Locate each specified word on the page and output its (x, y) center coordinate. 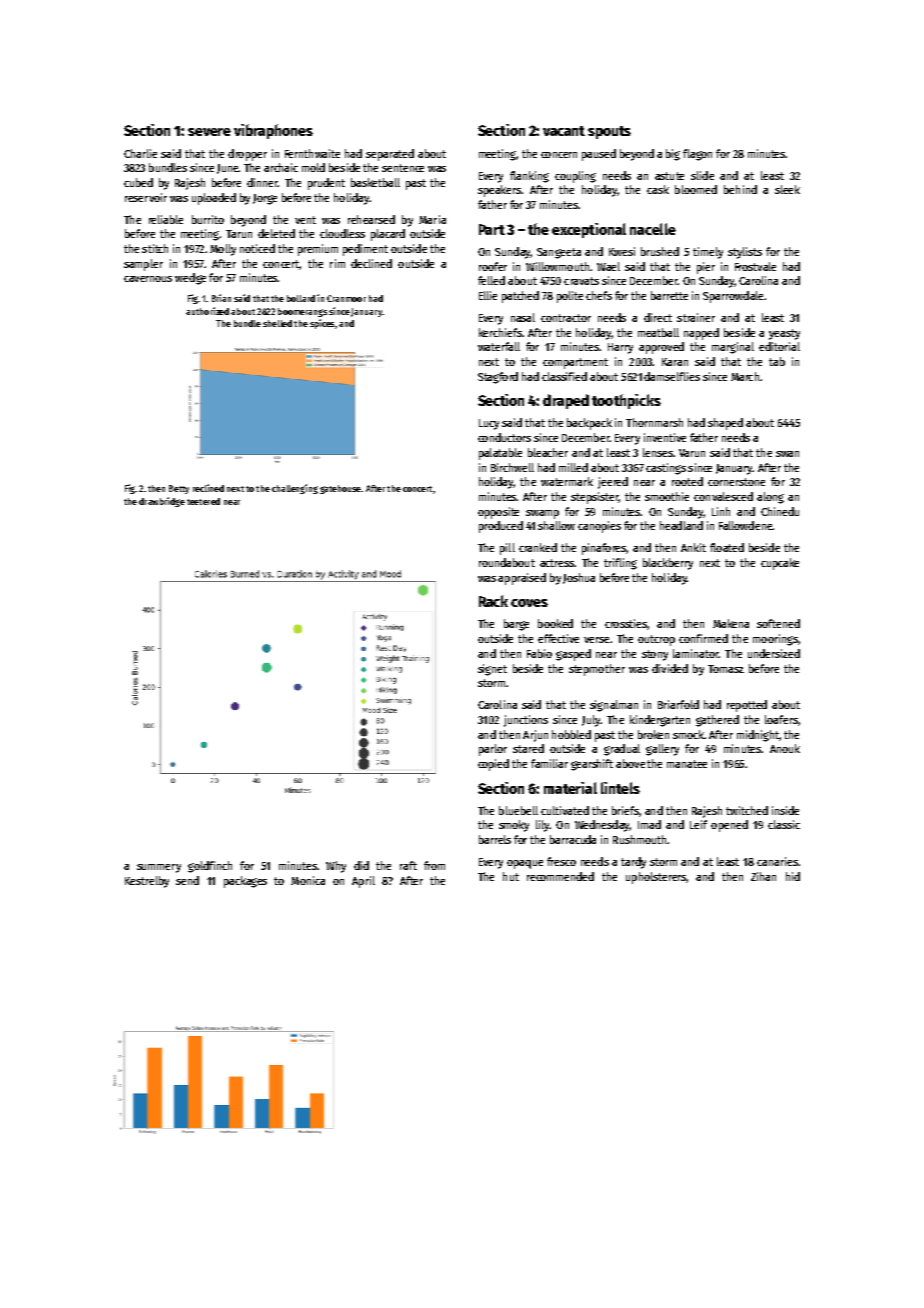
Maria (432, 219)
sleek (787, 189)
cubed (138, 182)
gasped (573, 655)
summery (159, 868)
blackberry (668, 564)
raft (408, 865)
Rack (493, 601)
